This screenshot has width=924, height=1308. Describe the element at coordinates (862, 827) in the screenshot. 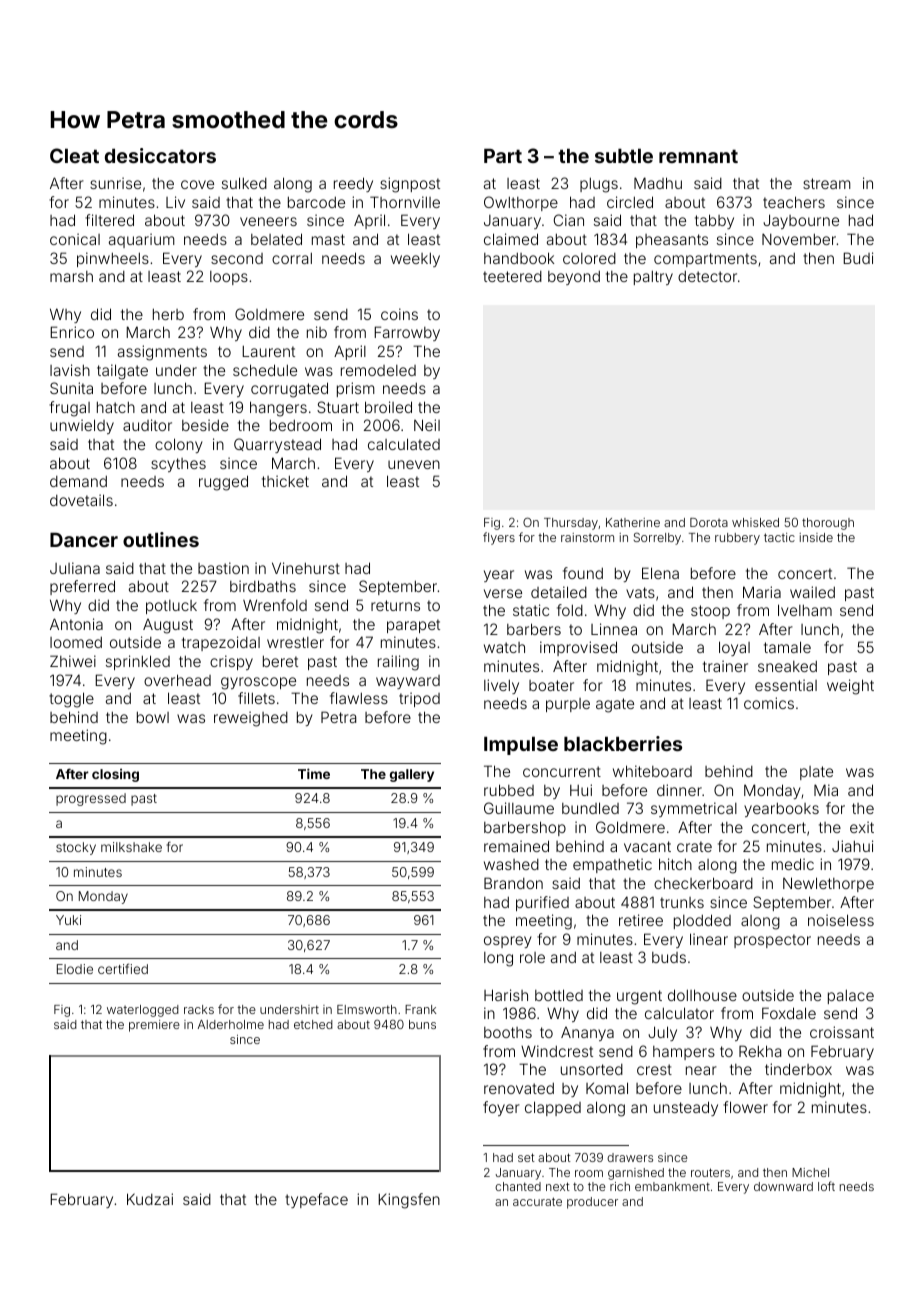

I see `exit` at that location.
